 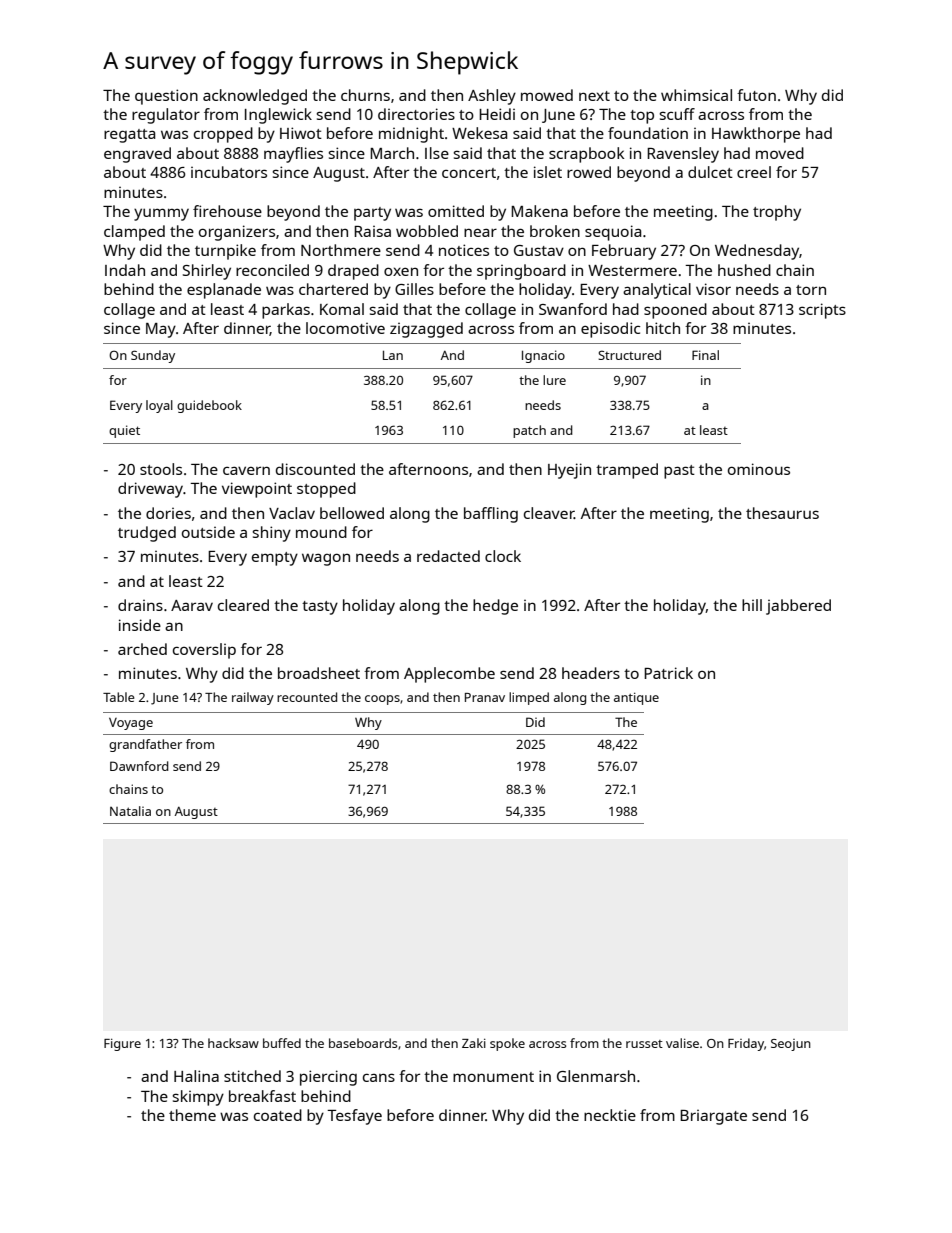 I want to click on coops, so click(x=382, y=700).
